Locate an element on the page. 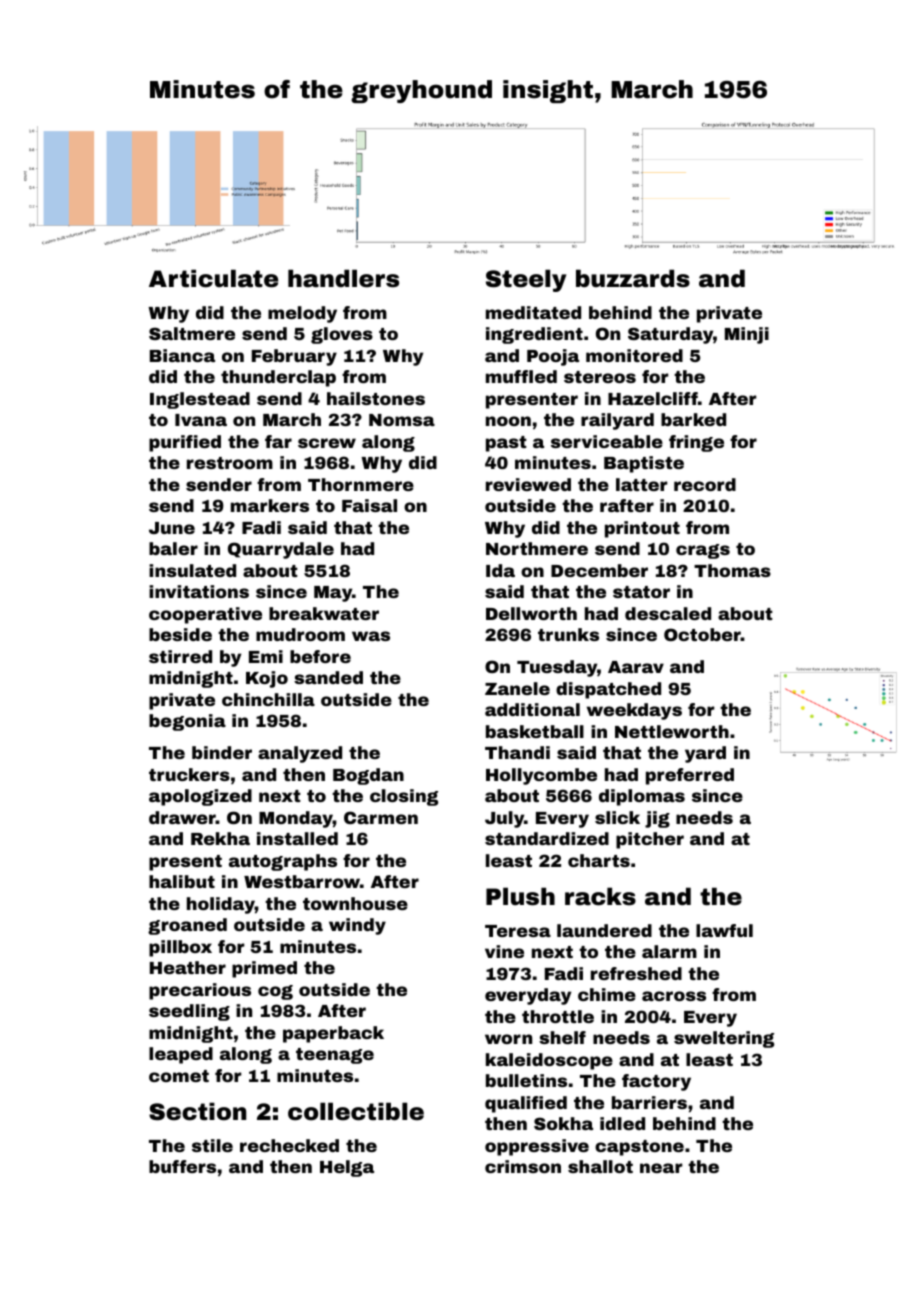 The image size is (924, 1311). baler is located at coordinates (173, 548).
